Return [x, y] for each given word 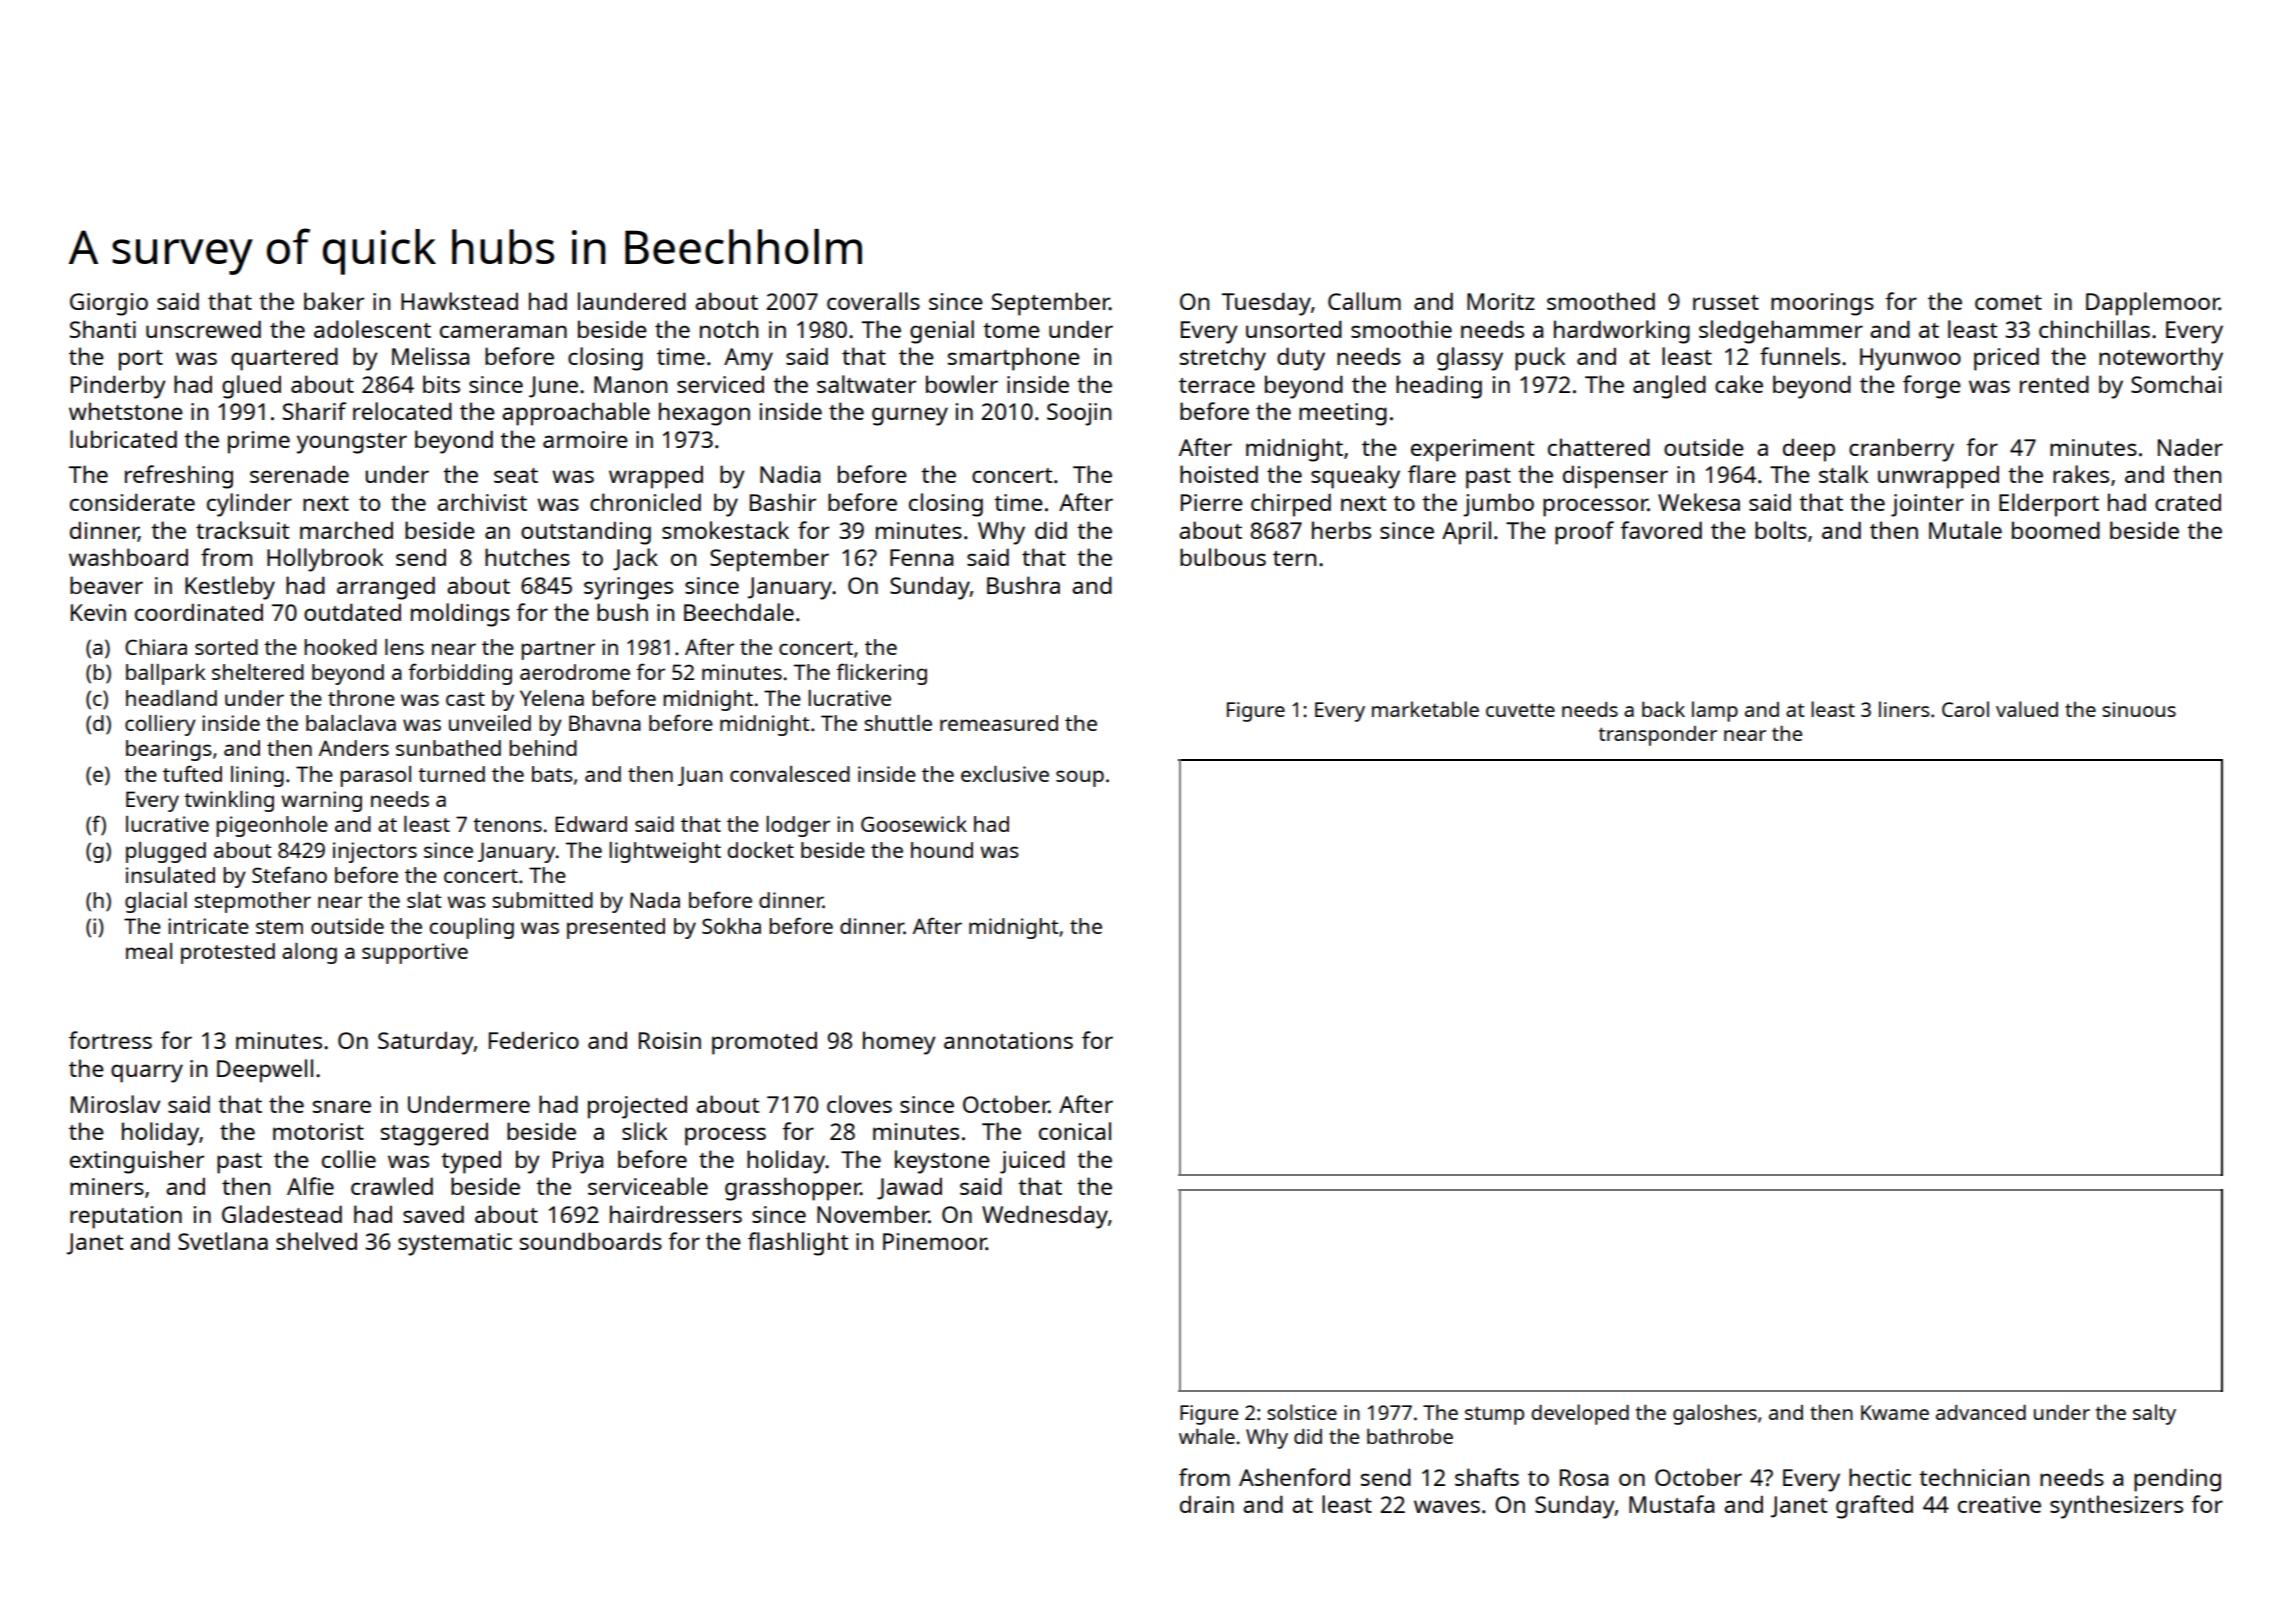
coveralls [873, 301]
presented [616, 928]
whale [1207, 1436]
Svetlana [223, 1241]
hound [942, 850]
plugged [166, 852]
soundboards [591, 1241]
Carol [1965, 709]
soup [1080, 778]
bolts [1781, 530]
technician [1974, 1477]
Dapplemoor [2152, 304]
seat [516, 475]
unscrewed [203, 329]
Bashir [783, 502]
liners [1904, 709]
